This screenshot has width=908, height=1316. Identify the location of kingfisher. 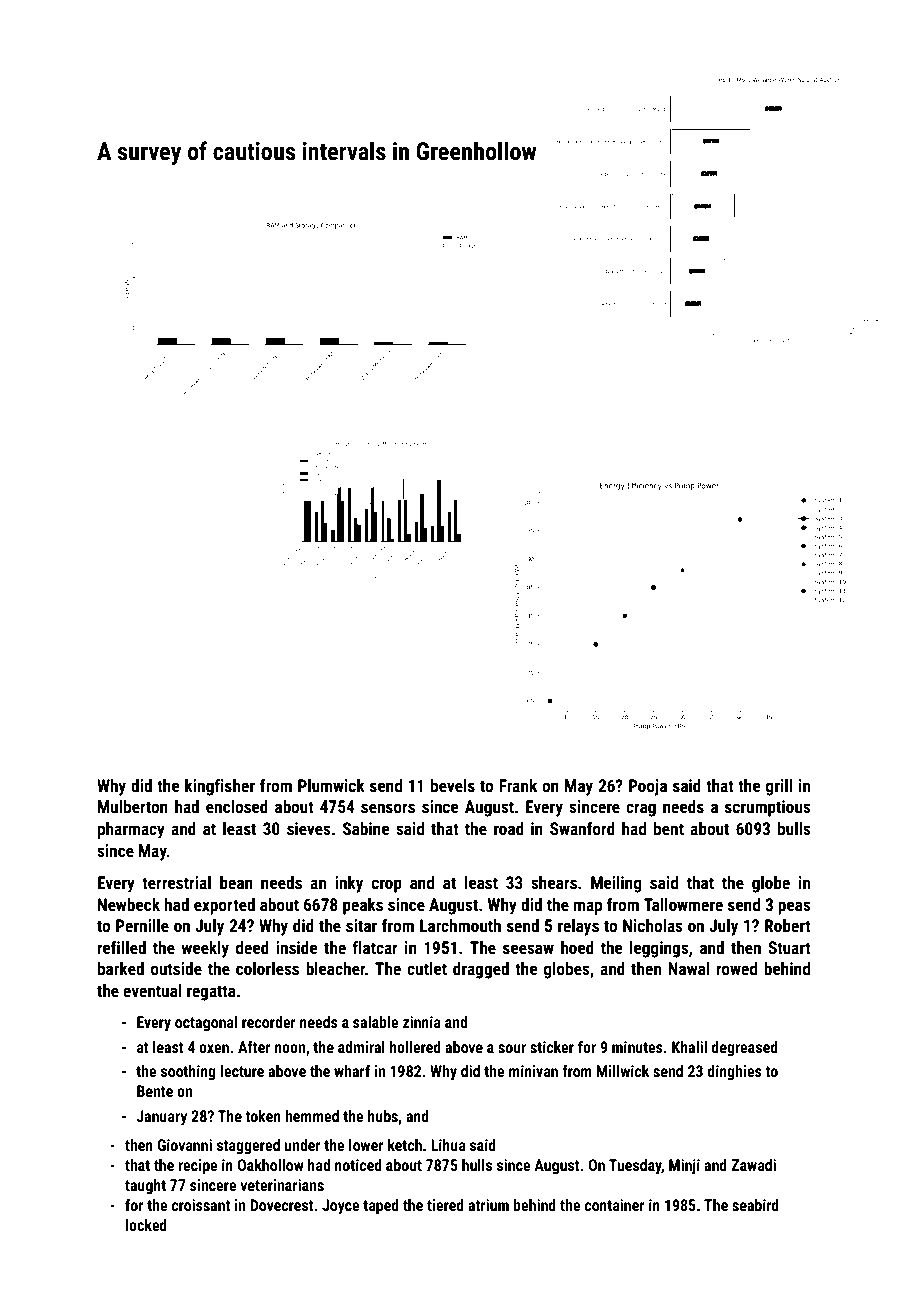
(220, 787).
